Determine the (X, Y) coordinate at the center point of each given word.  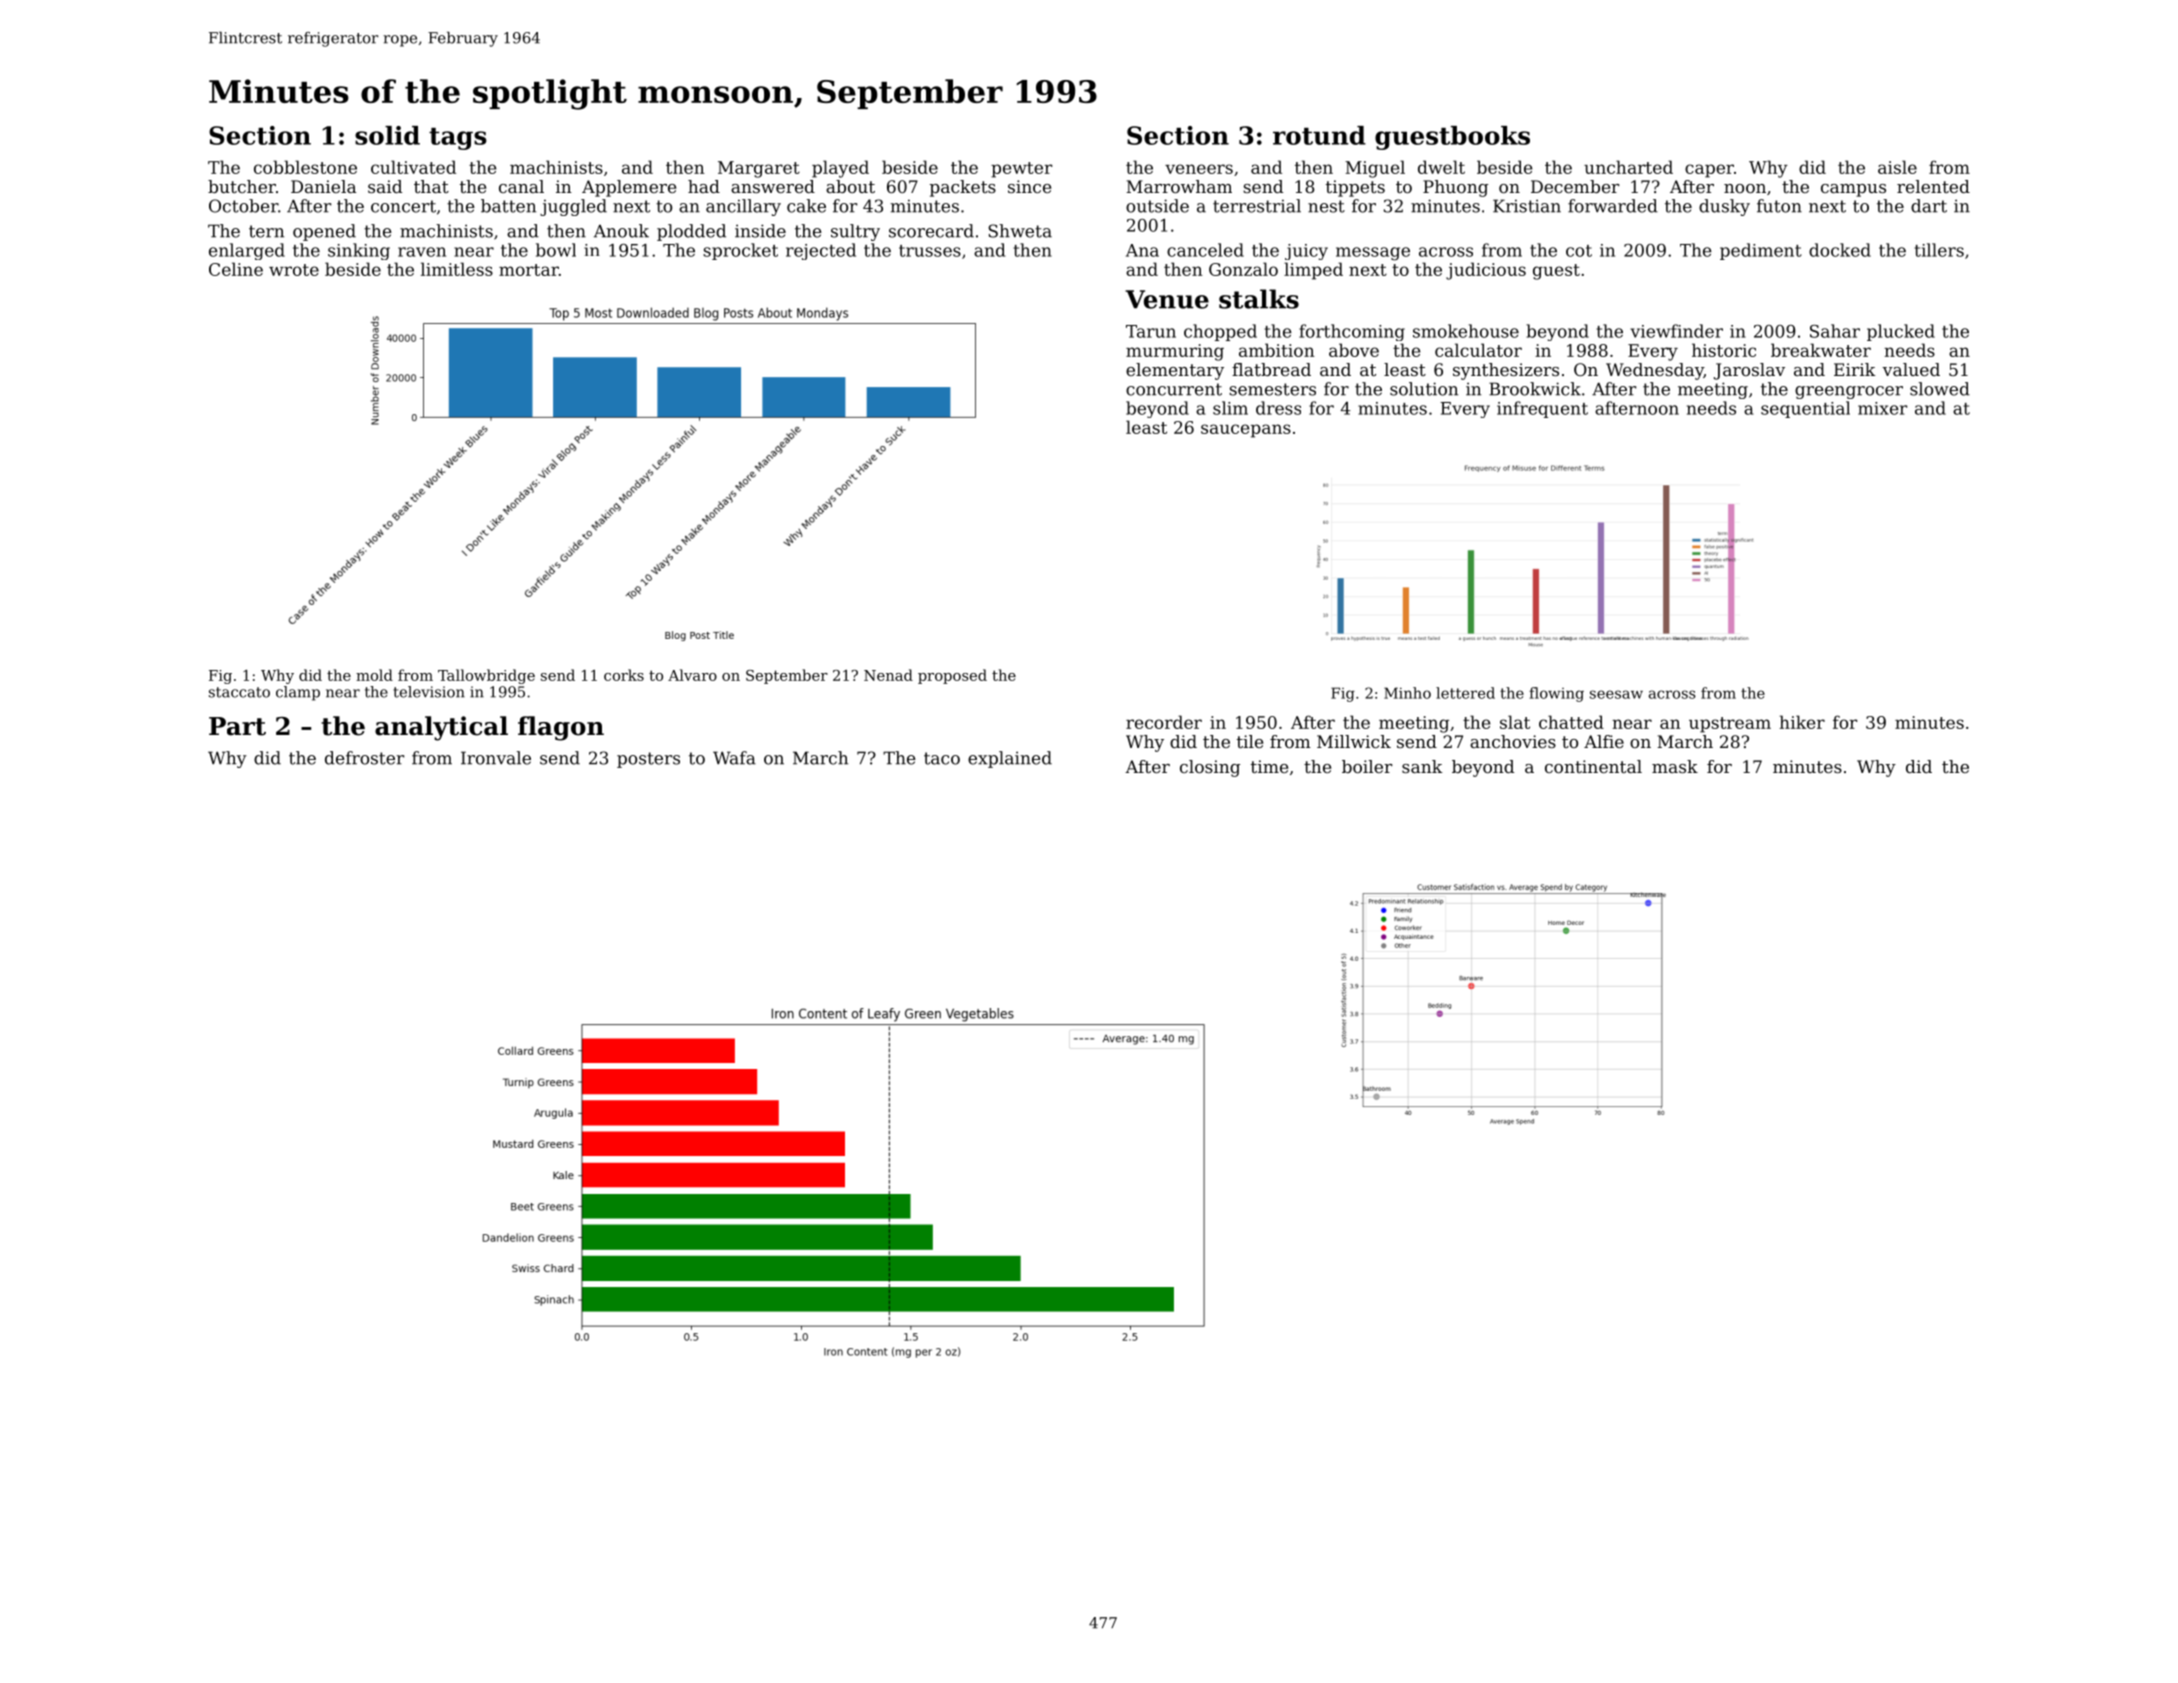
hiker (1802, 722)
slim (1230, 408)
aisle (1897, 167)
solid (387, 135)
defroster (364, 758)
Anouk (621, 231)
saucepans (1246, 431)
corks (624, 675)
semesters (1272, 389)
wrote (294, 270)
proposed (952, 676)
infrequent (1542, 409)
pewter (1021, 170)
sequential (1805, 409)
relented (1933, 186)
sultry (855, 232)
